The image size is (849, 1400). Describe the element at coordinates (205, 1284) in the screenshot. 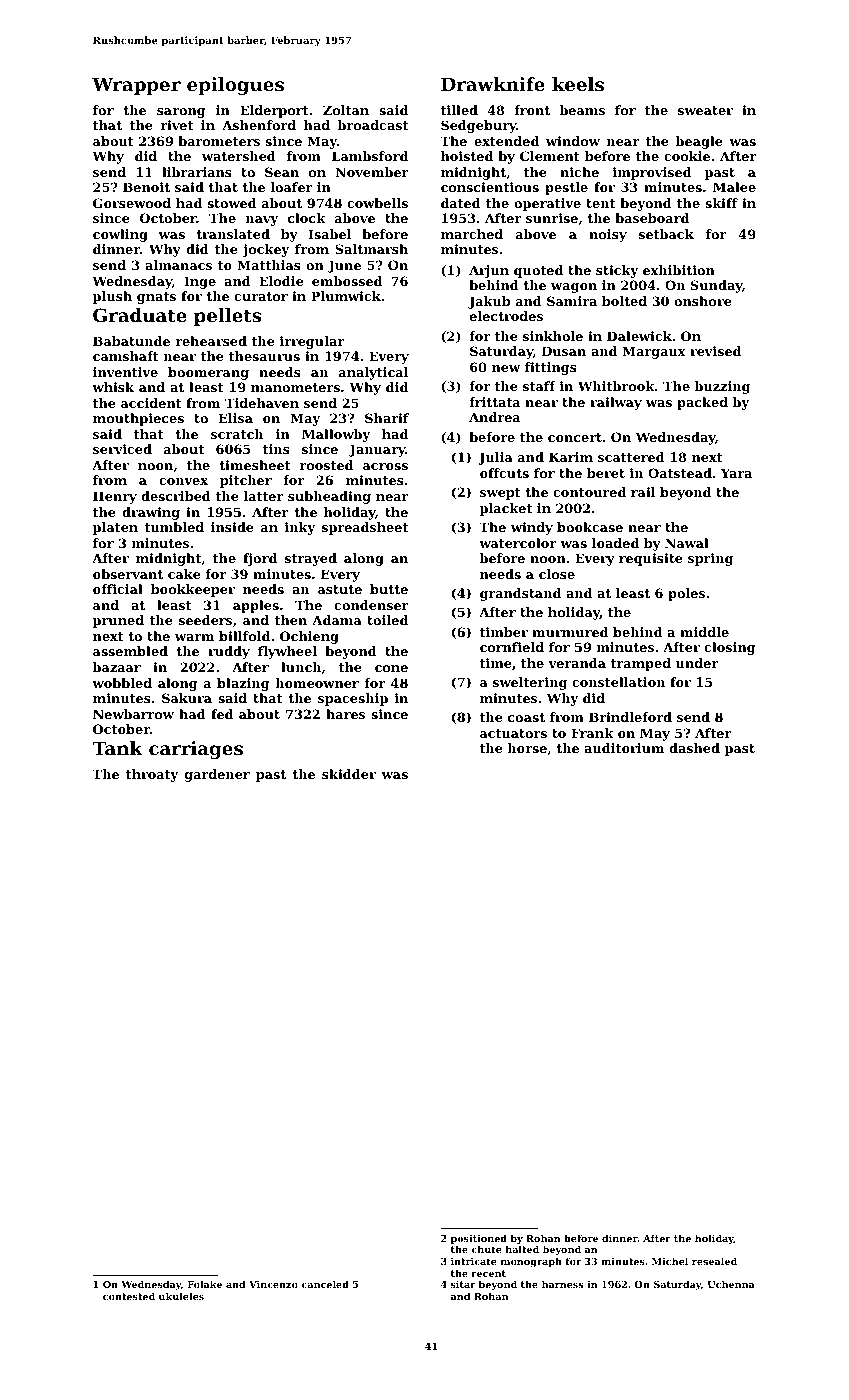

I see `Folake` at that location.
